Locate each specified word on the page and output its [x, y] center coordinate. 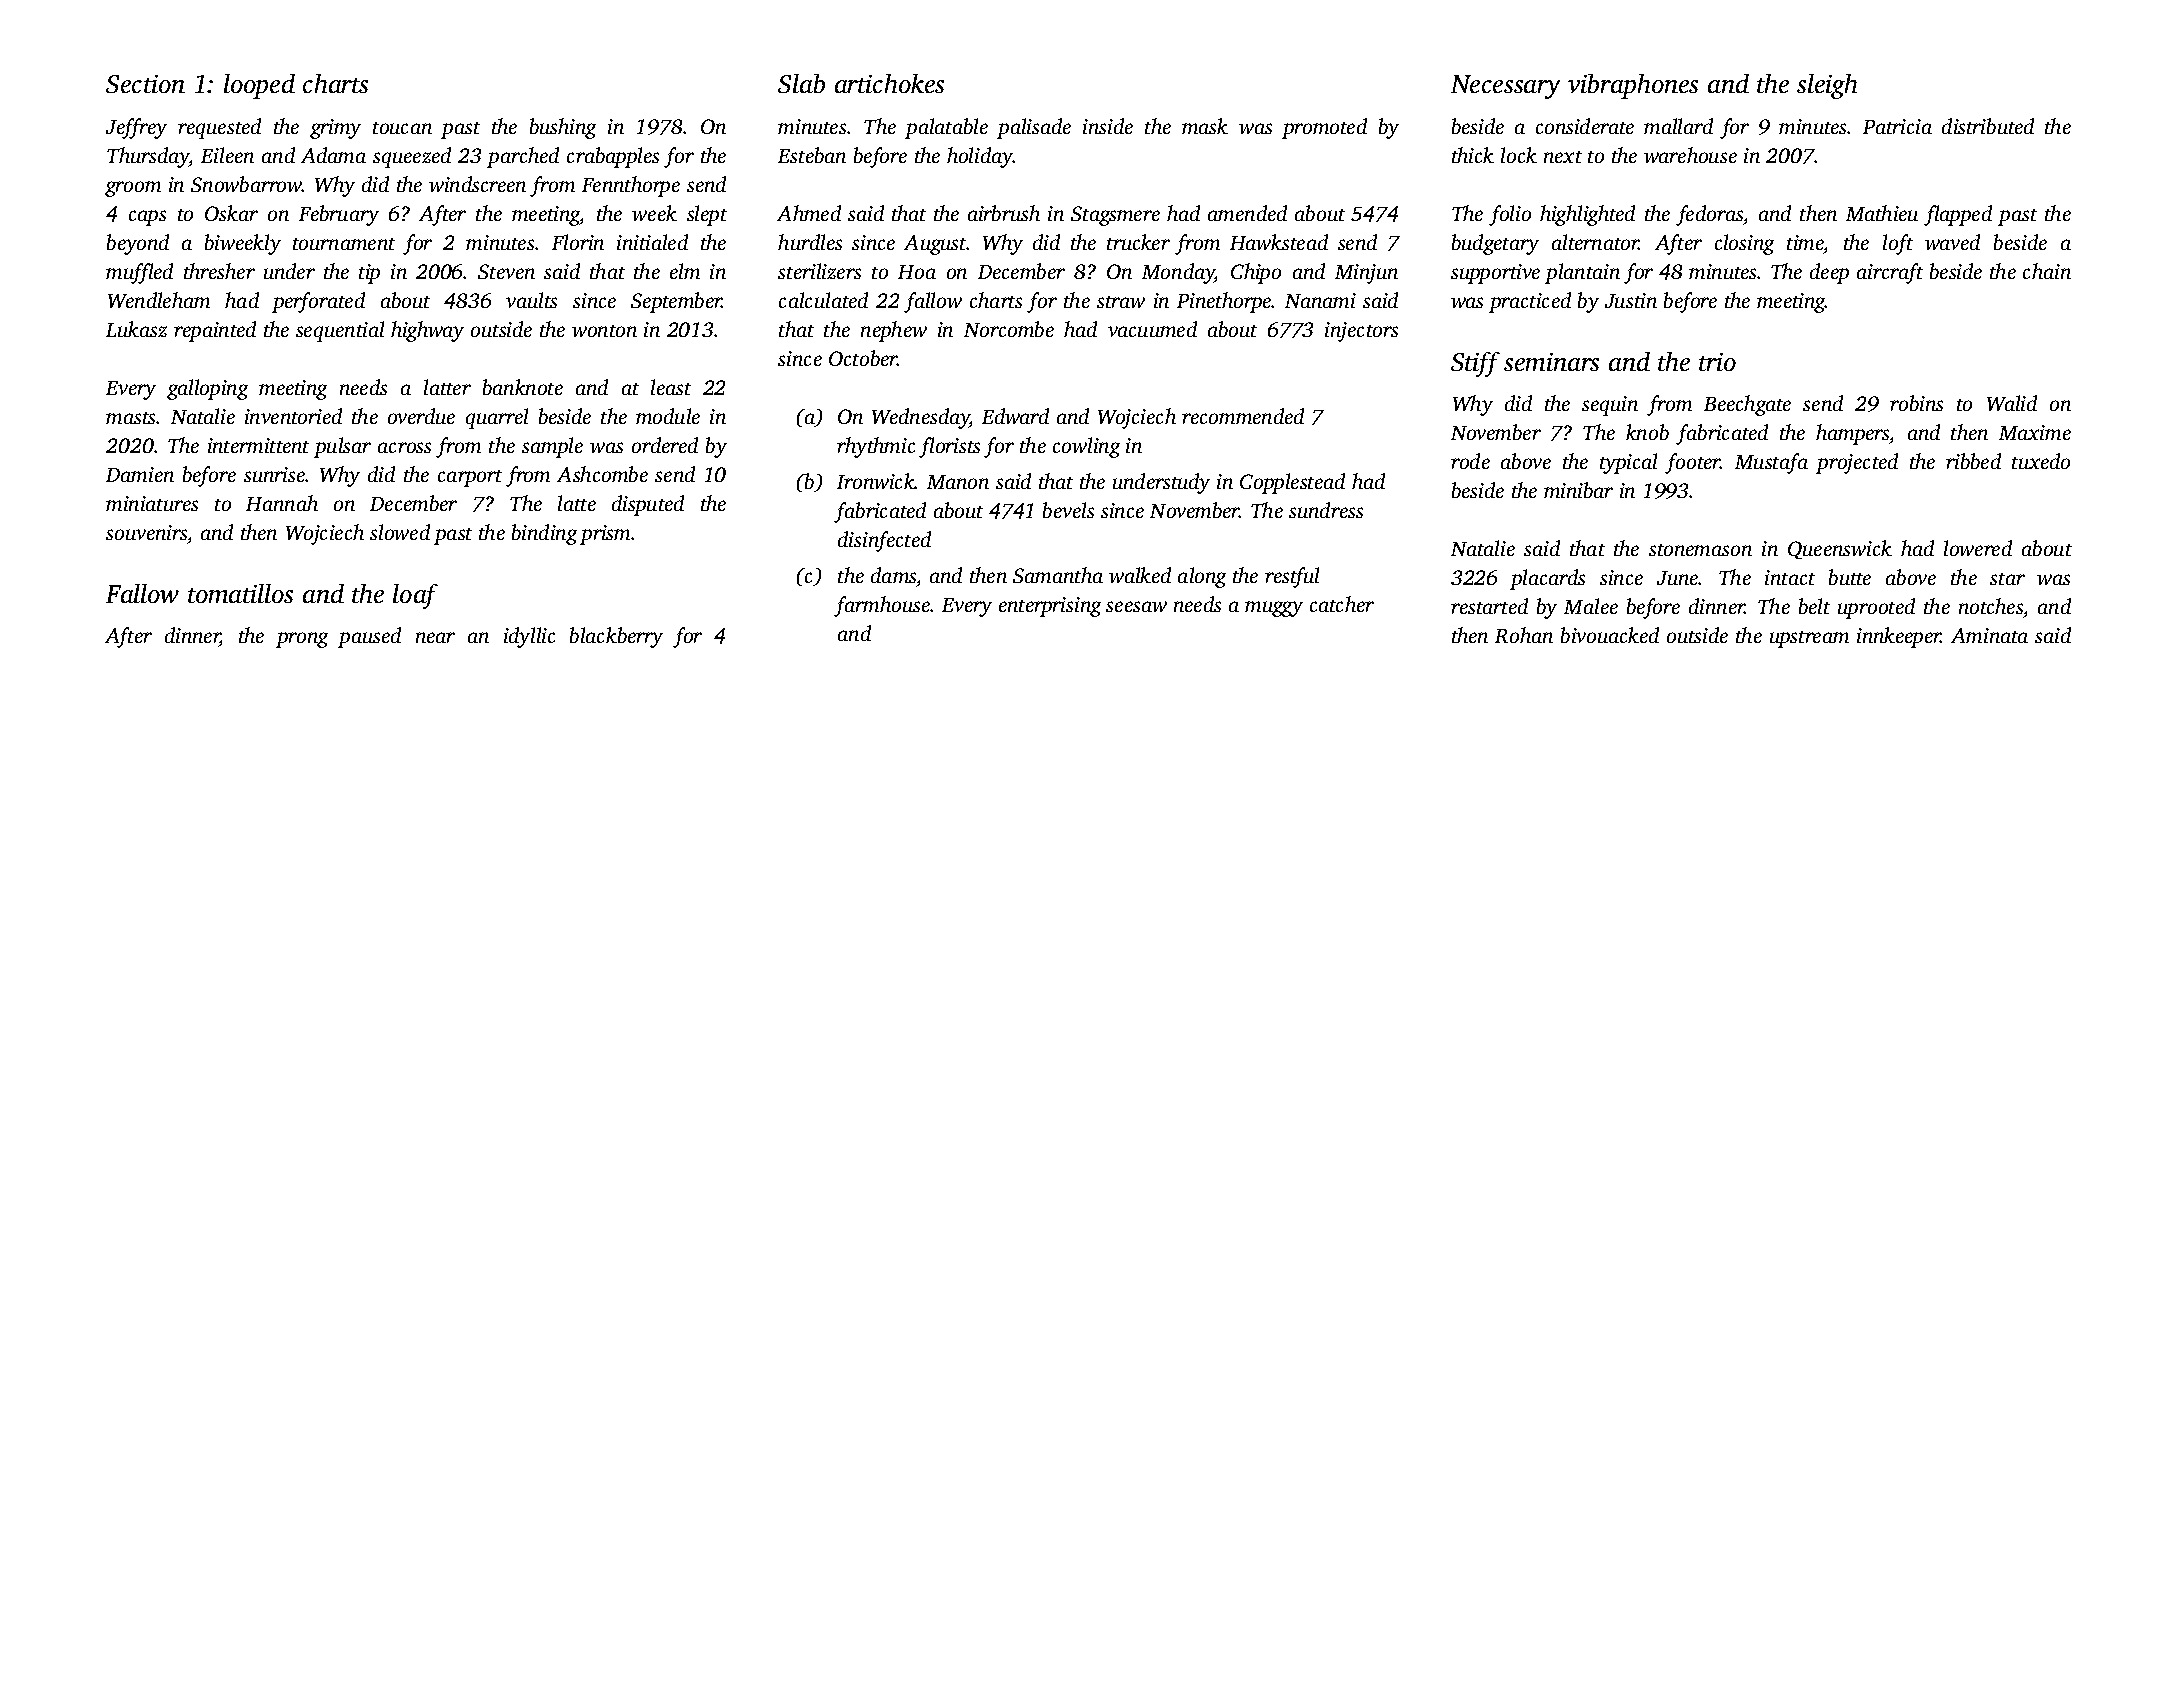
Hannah [282, 503]
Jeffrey [136, 128]
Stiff [1475, 364]
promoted [1324, 128]
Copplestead [1292, 483]
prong [302, 640]
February [339, 215]
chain [2047, 271]
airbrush [1004, 213]
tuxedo [2041, 461]
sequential [340, 331]
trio [1717, 362]
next [1563, 157]
